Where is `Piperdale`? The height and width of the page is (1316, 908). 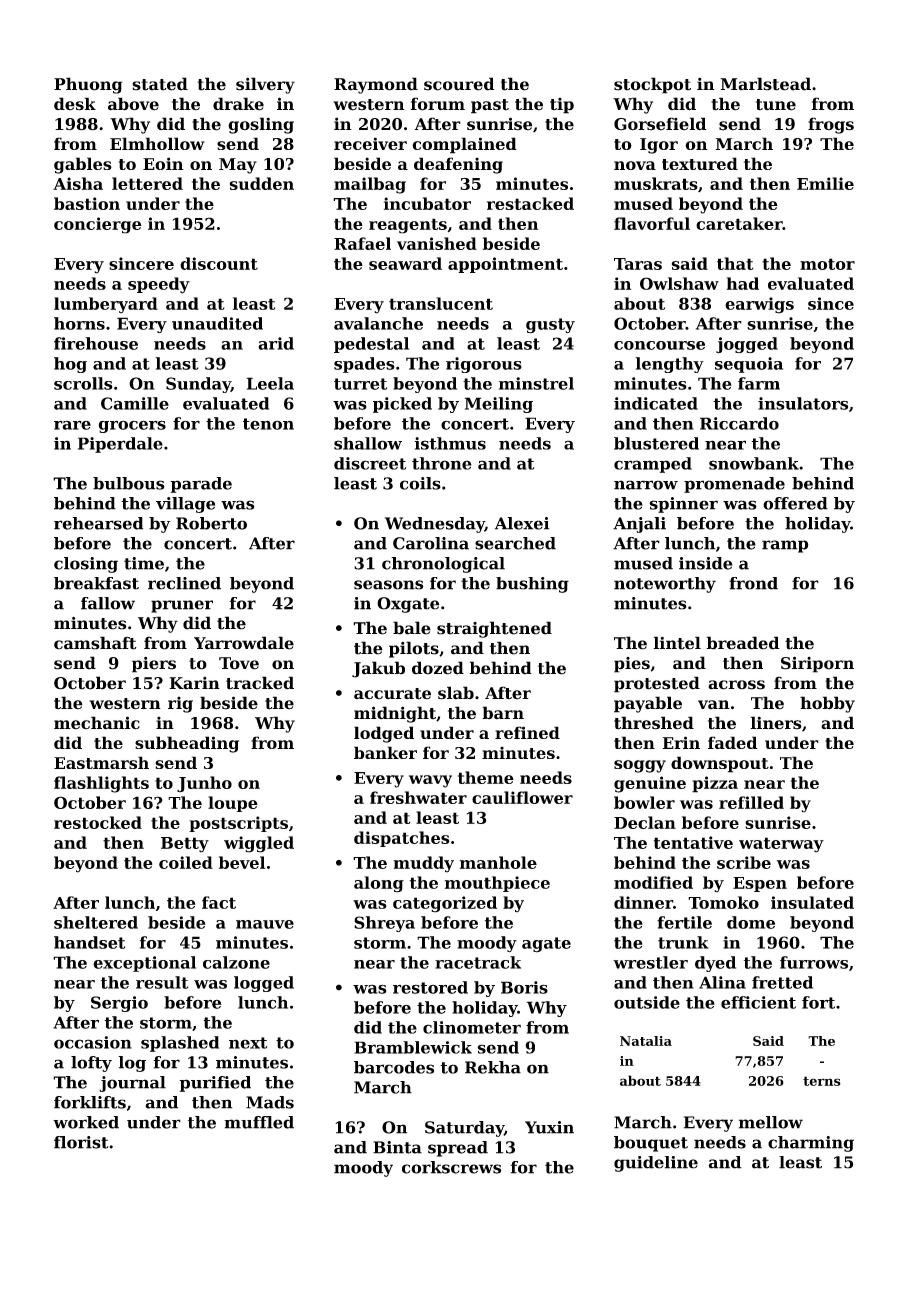 Piperdale is located at coordinates (120, 445).
